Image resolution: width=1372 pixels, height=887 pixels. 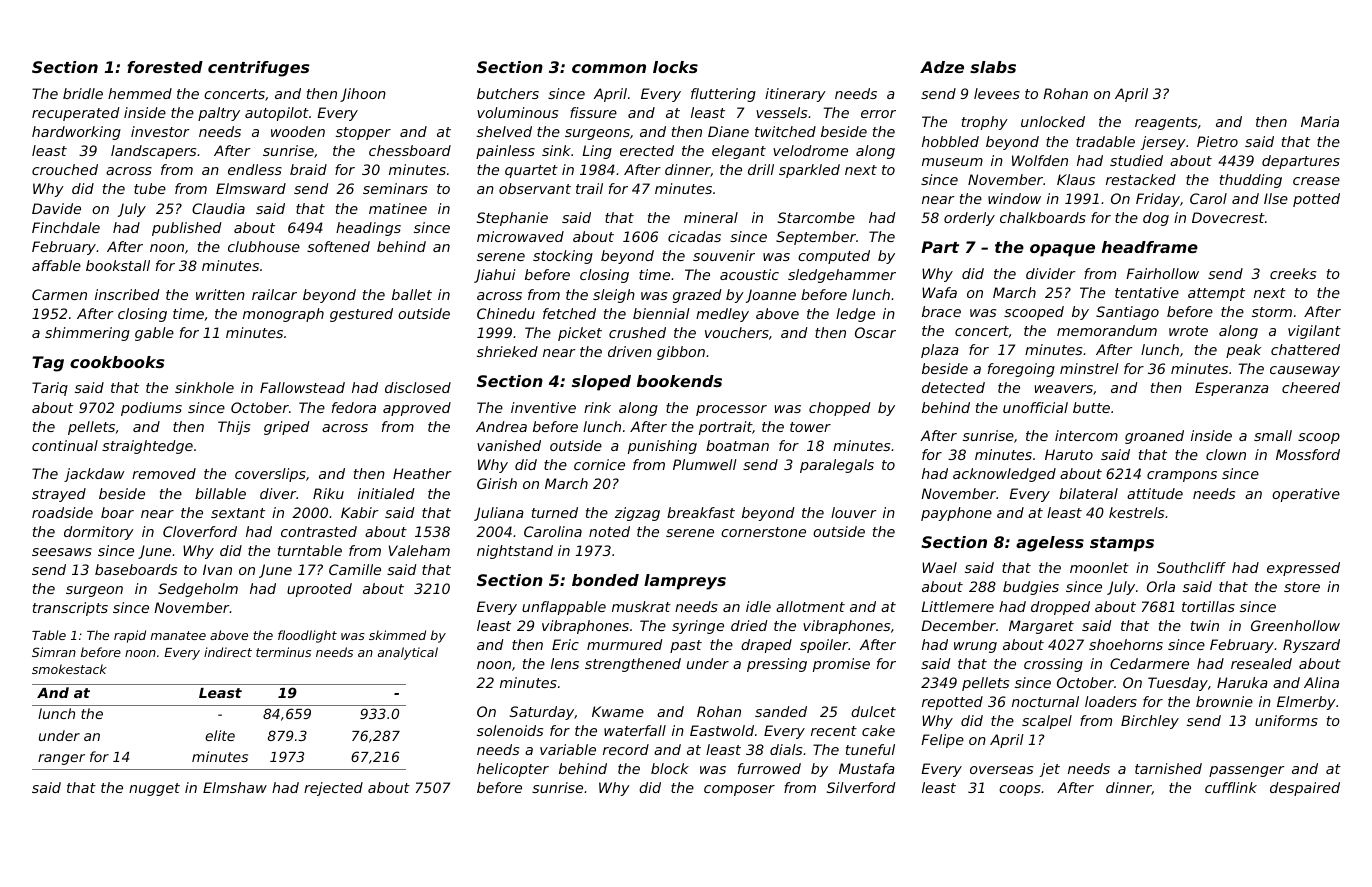 What do you see at coordinates (993, 67) in the page?
I see `slabs` at bounding box center [993, 67].
